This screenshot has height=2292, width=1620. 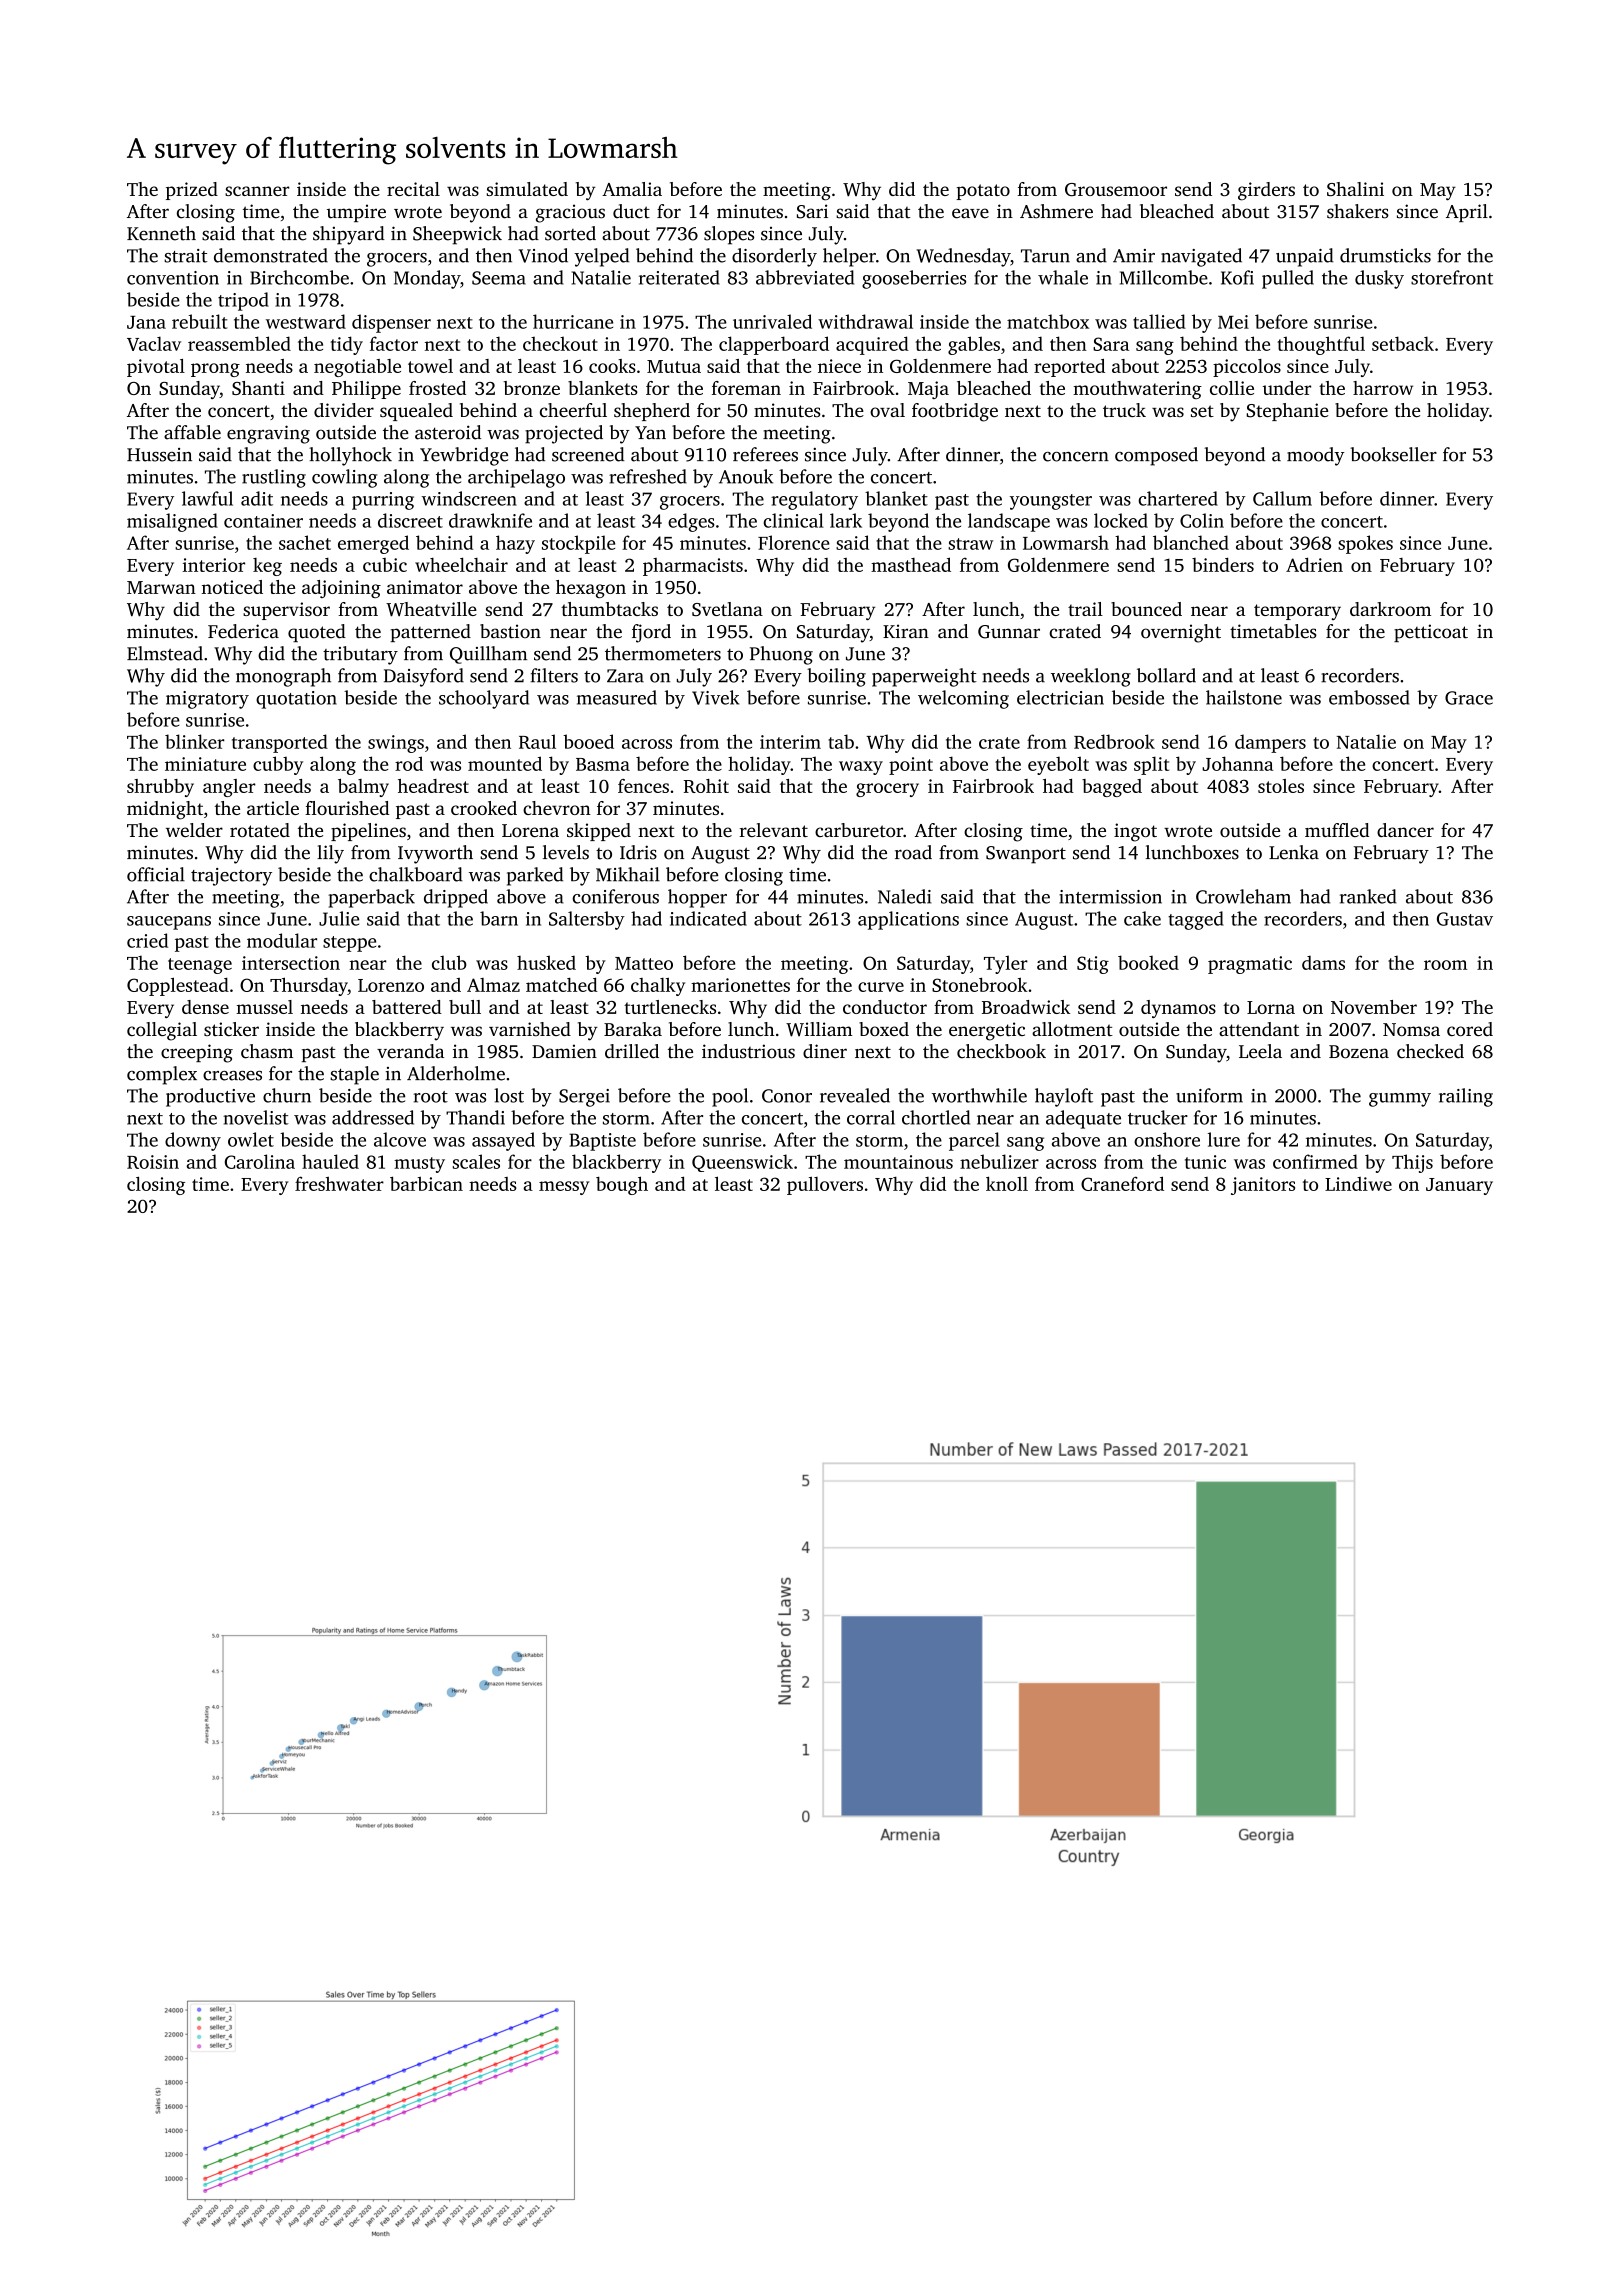 What do you see at coordinates (1202, 520) in the screenshot?
I see `Colin` at bounding box center [1202, 520].
